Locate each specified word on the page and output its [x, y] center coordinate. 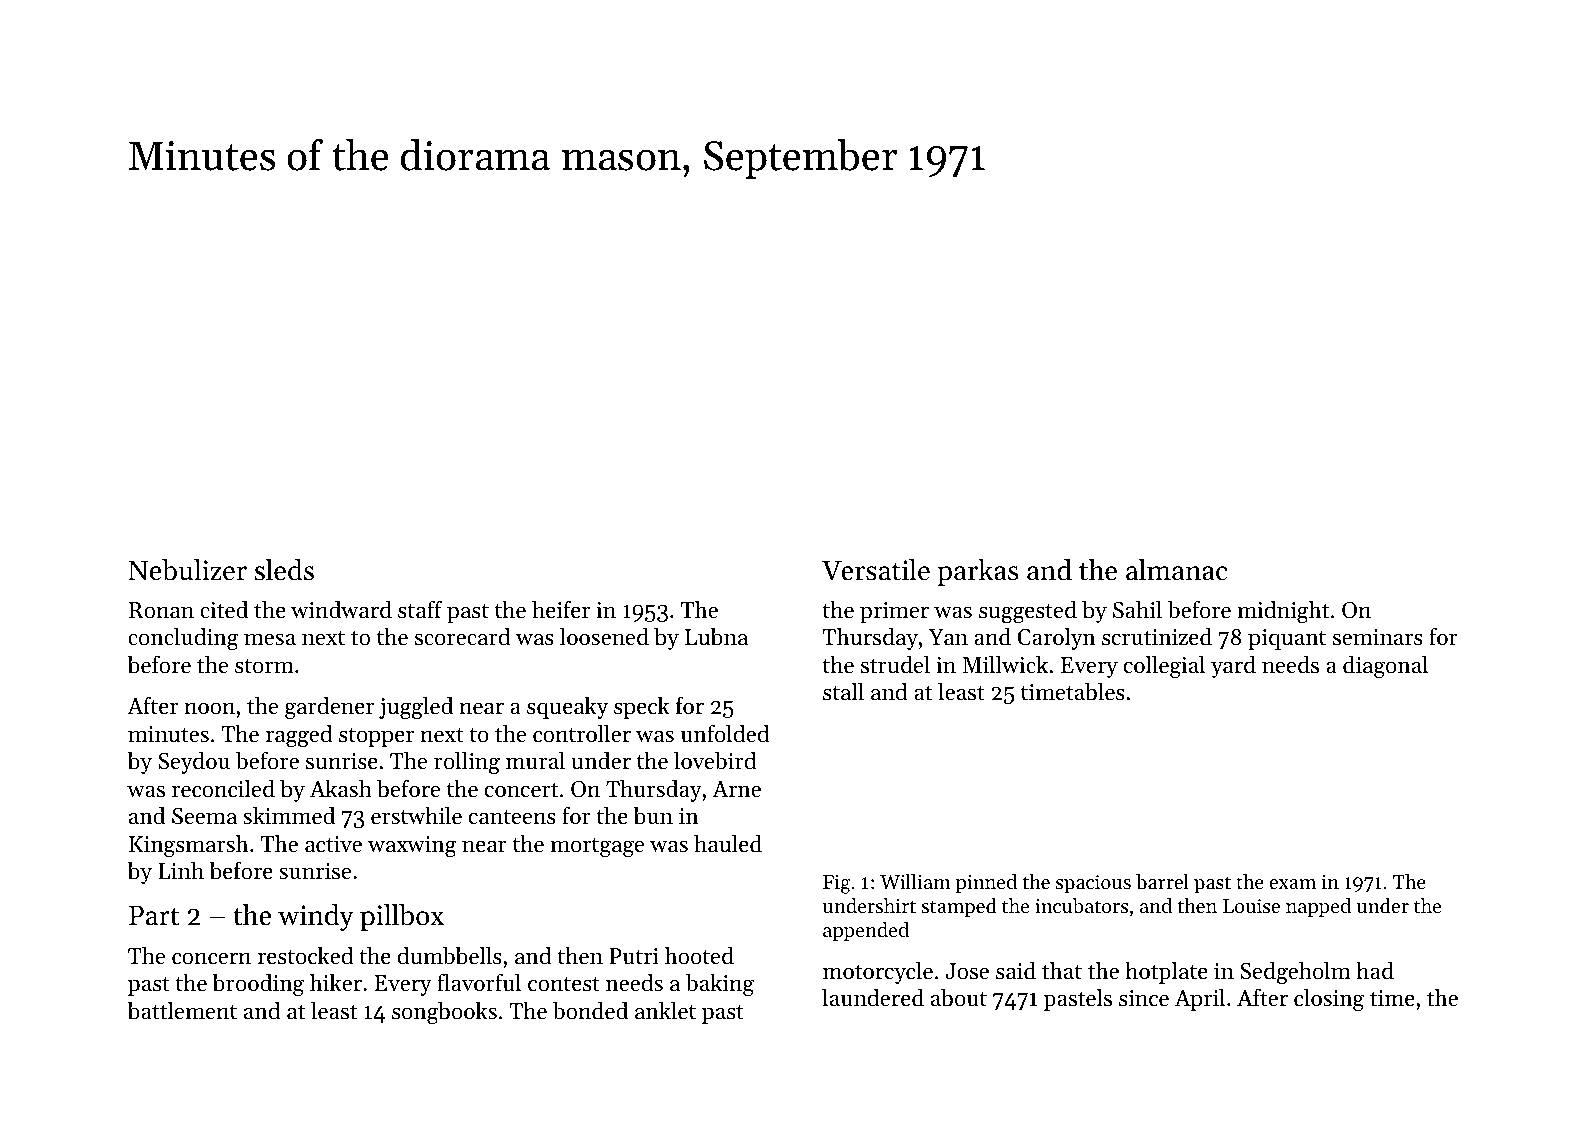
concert [521, 790]
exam [1292, 884]
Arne [736, 789]
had [1375, 970]
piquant [1287, 639]
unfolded [725, 733]
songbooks [444, 1013]
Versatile [876, 570]
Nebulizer [187, 570]
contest [564, 984]
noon [209, 709]
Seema [204, 816]
